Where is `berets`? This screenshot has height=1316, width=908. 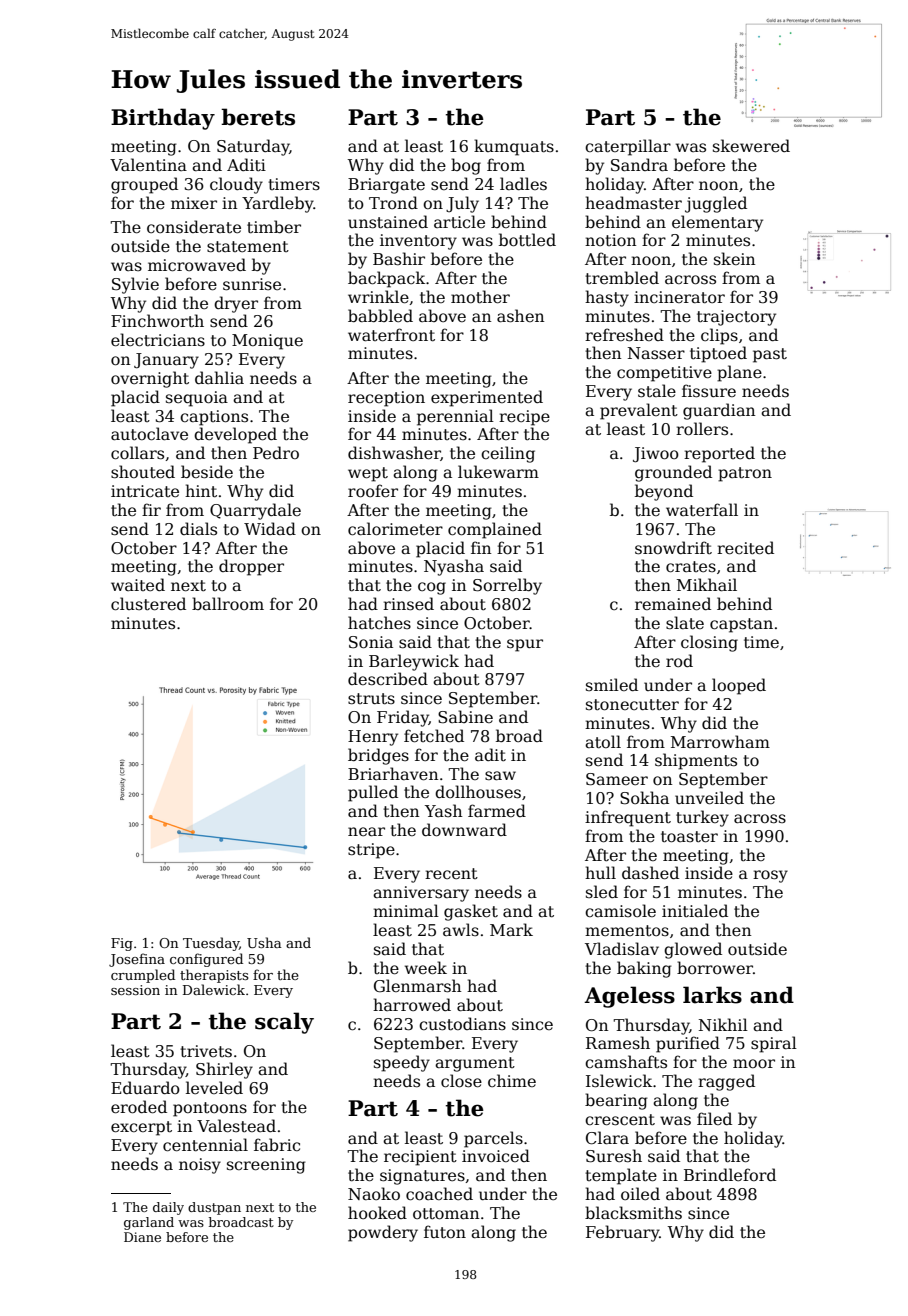
berets is located at coordinates (258, 117).
